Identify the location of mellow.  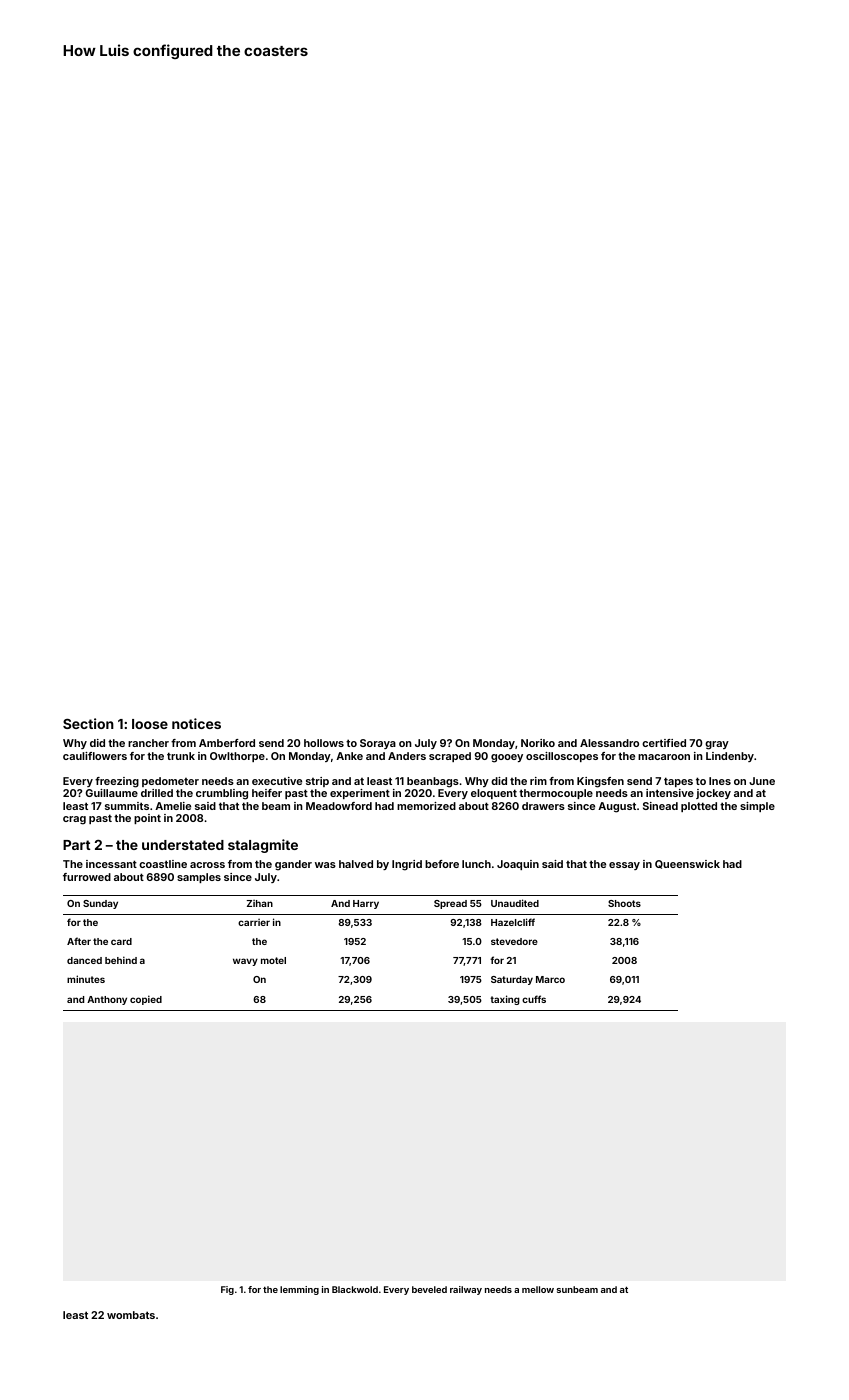
(538, 1289).
